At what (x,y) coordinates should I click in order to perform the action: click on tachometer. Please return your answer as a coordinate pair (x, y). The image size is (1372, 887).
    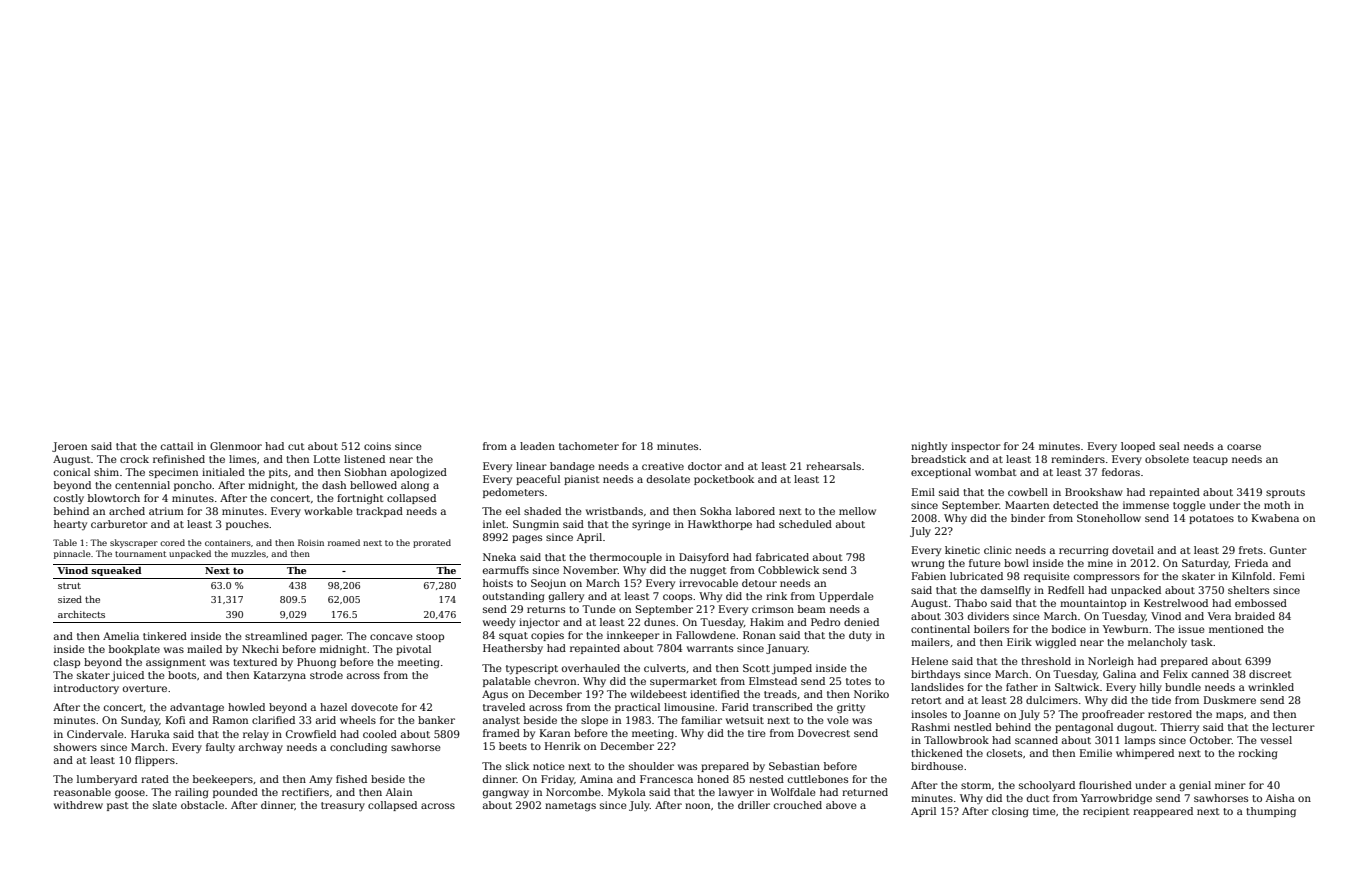
    Looking at the image, I should click on (589, 446).
